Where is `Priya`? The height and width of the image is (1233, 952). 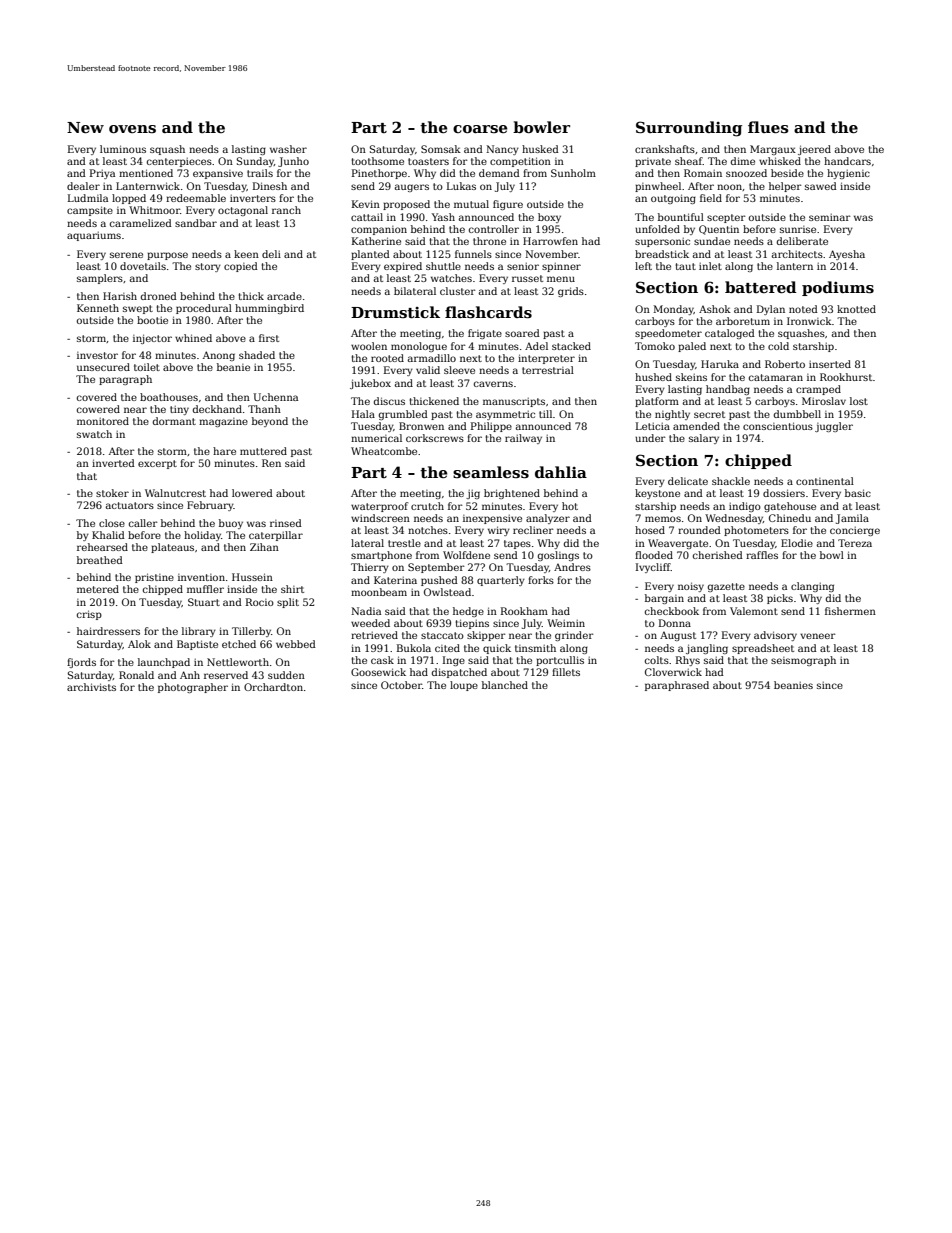 Priya is located at coordinates (102, 174).
